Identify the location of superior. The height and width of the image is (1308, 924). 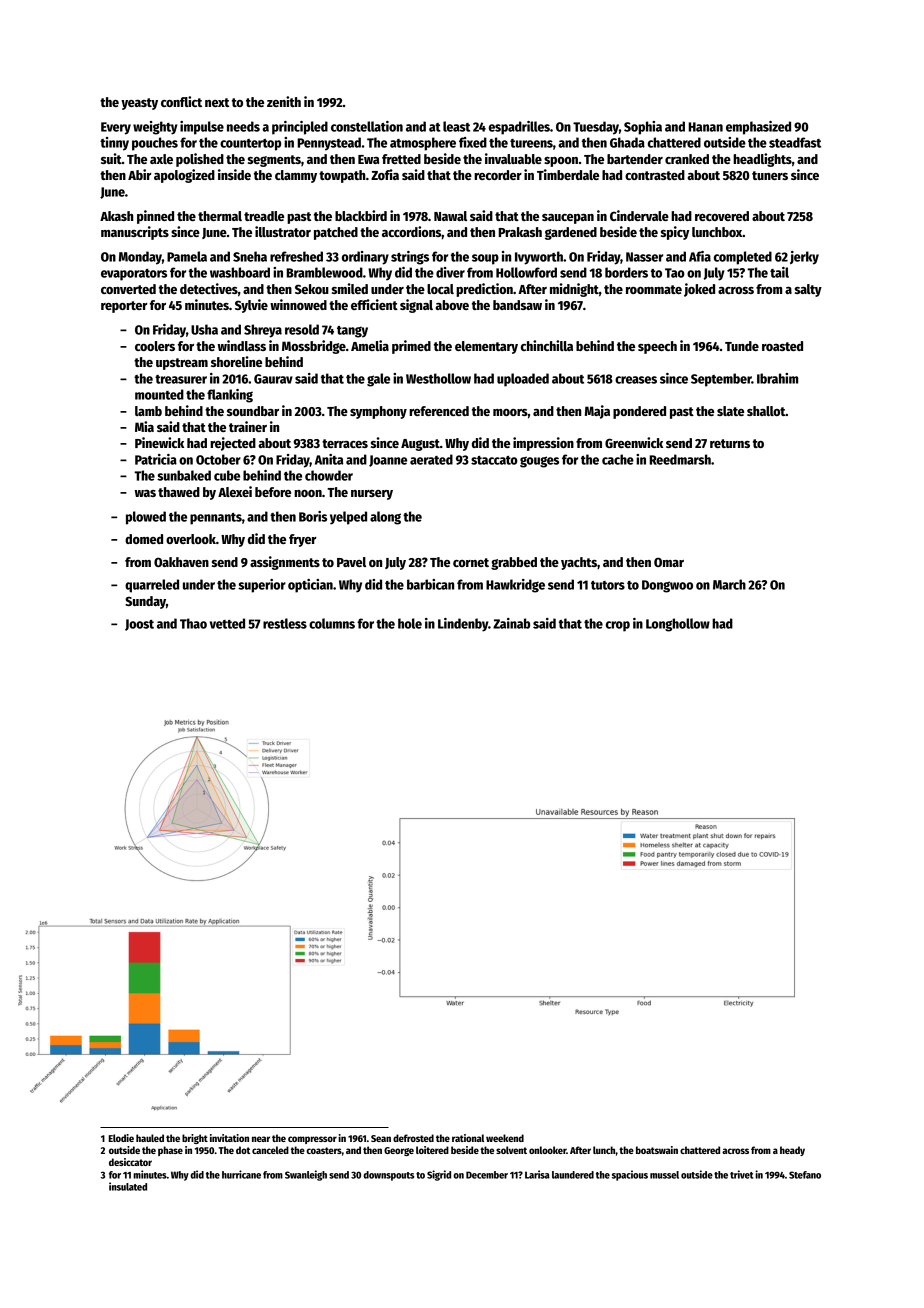
(262, 586).
